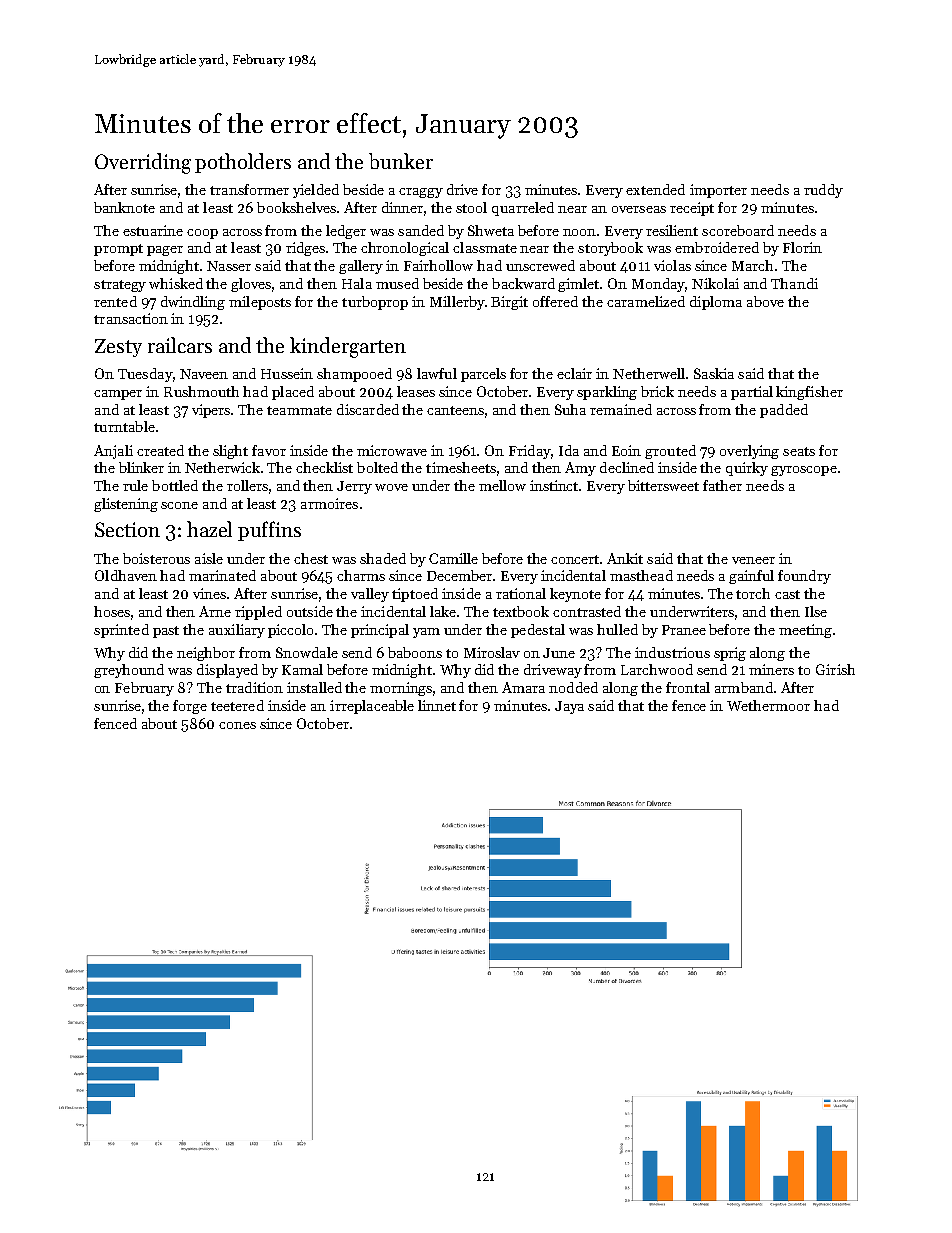 This page has width=952, height=1233. I want to click on Overriding, so click(143, 163).
